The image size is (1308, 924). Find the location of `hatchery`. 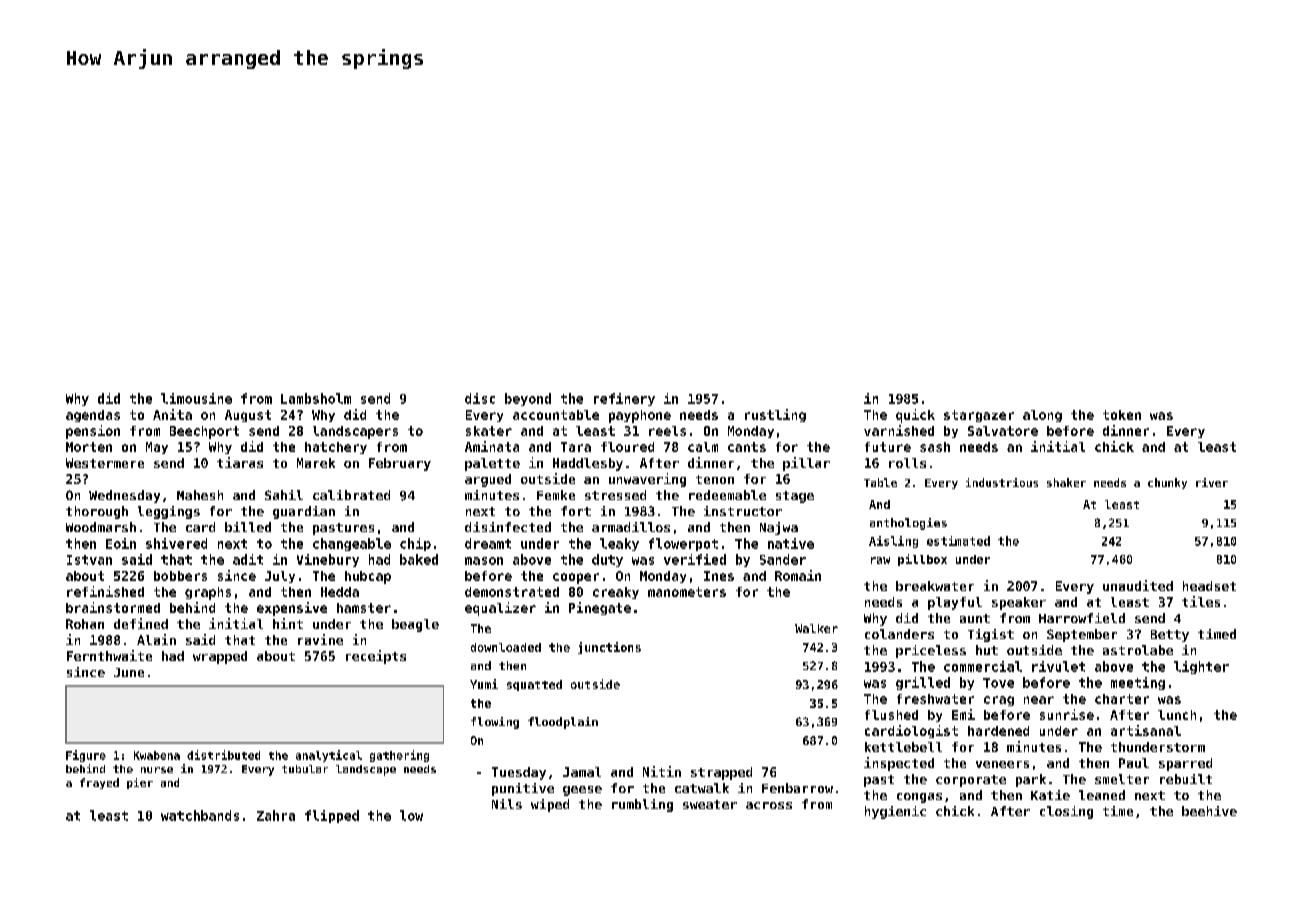

hatchery is located at coordinates (336, 448).
